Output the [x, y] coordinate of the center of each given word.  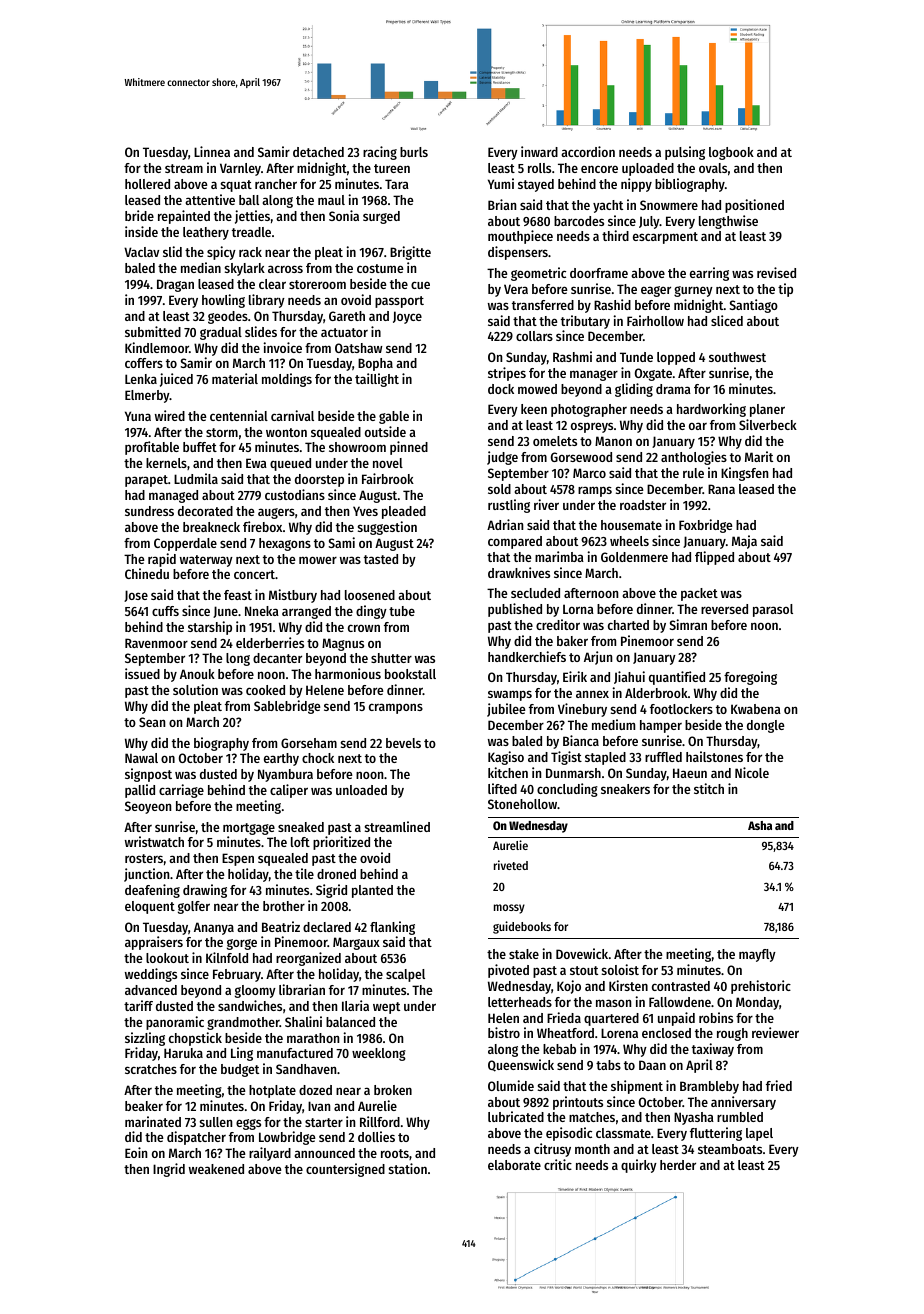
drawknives [519, 572]
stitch [709, 788]
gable [394, 417]
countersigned [345, 1170]
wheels [629, 541]
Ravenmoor [156, 643]
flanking [392, 928]
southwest [737, 357]
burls [414, 152]
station [408, 1168]
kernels [166, 463]
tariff [138, 1005]
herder [678, 1165]
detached [318, 152]
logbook [731, 153]
